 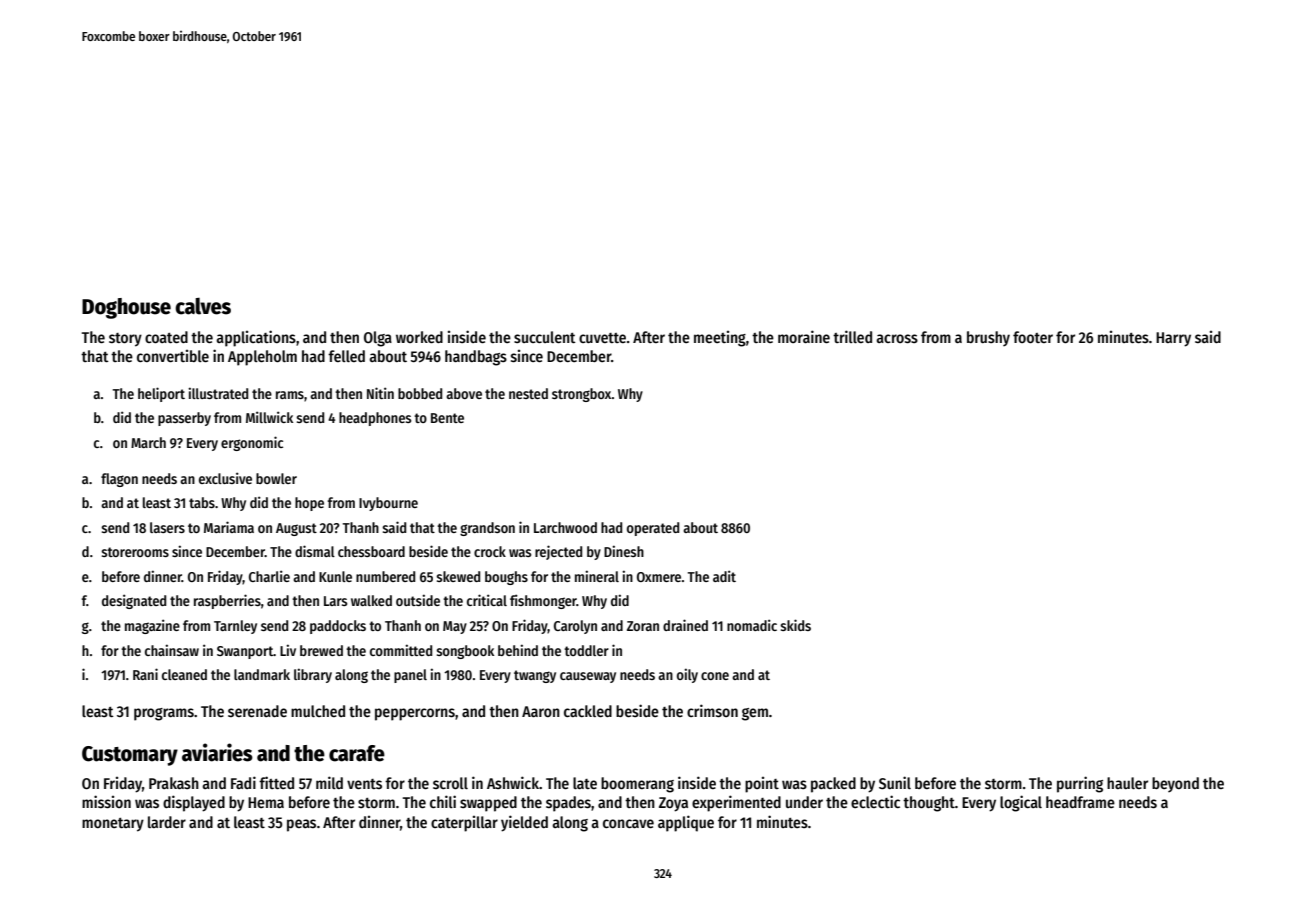 What do you see at coordinates (1173, 339) in the screenshot?
I see `Harry` at bounding box center [1173, 339].
